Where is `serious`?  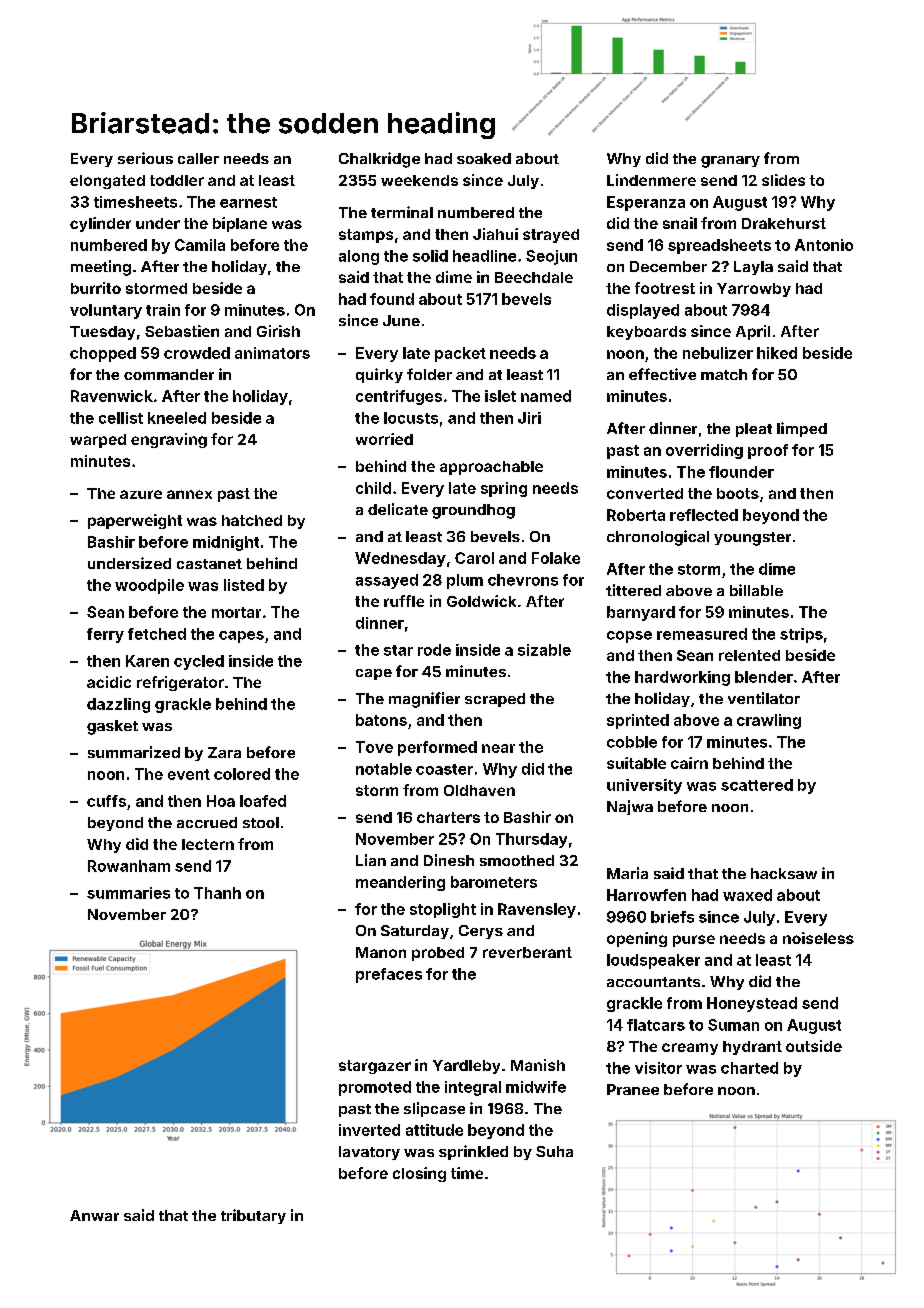 serious is located at coordinates (145, 158).
